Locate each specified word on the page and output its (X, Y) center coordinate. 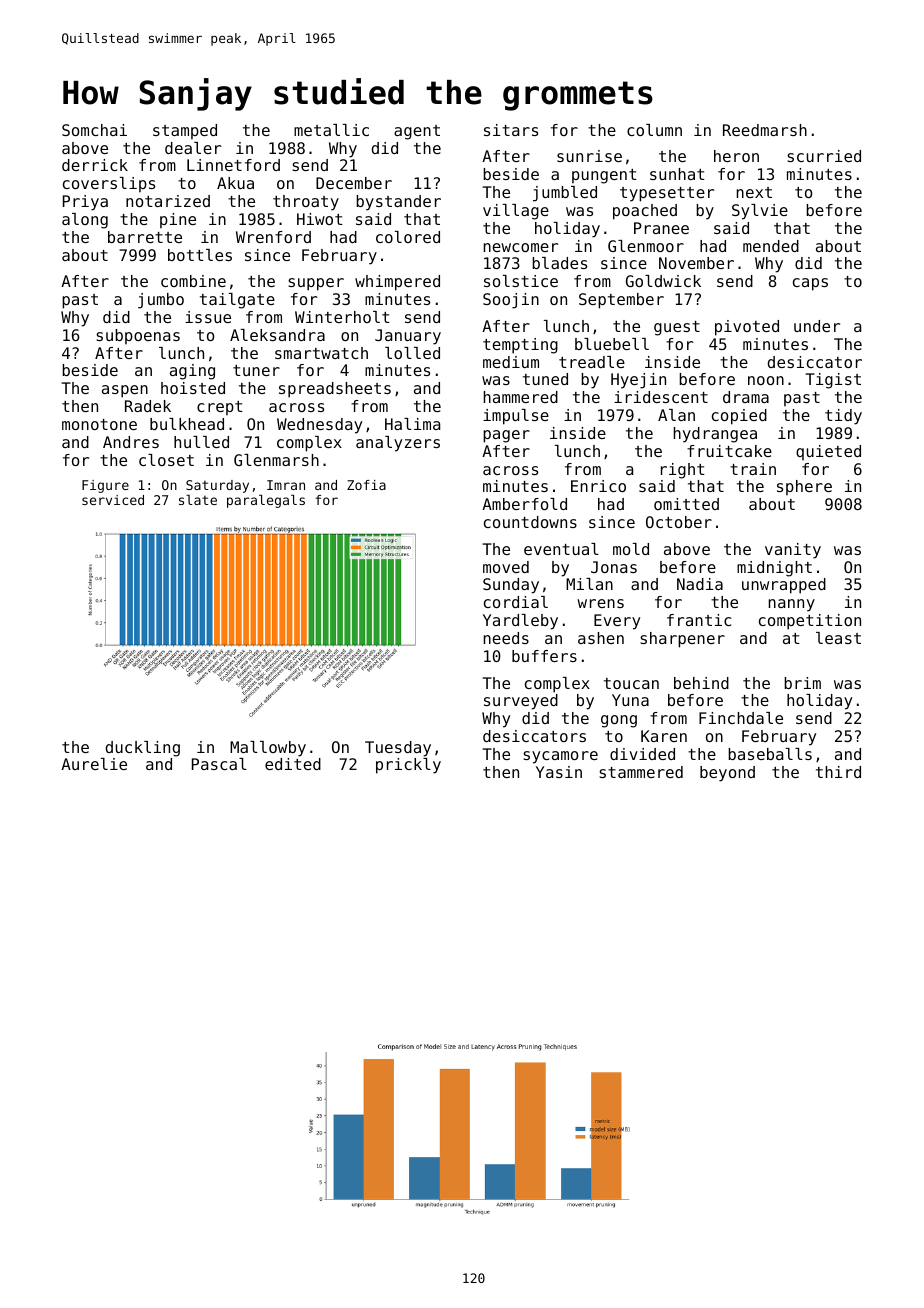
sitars (511, 130)
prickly (408, 766)
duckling (142, 749)
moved (506, 567)
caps (810, 284)
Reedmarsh (765, 130)
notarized (168, 201)
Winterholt (342, 317)
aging (192, 372)
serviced (113, 500)
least (838, 638)
